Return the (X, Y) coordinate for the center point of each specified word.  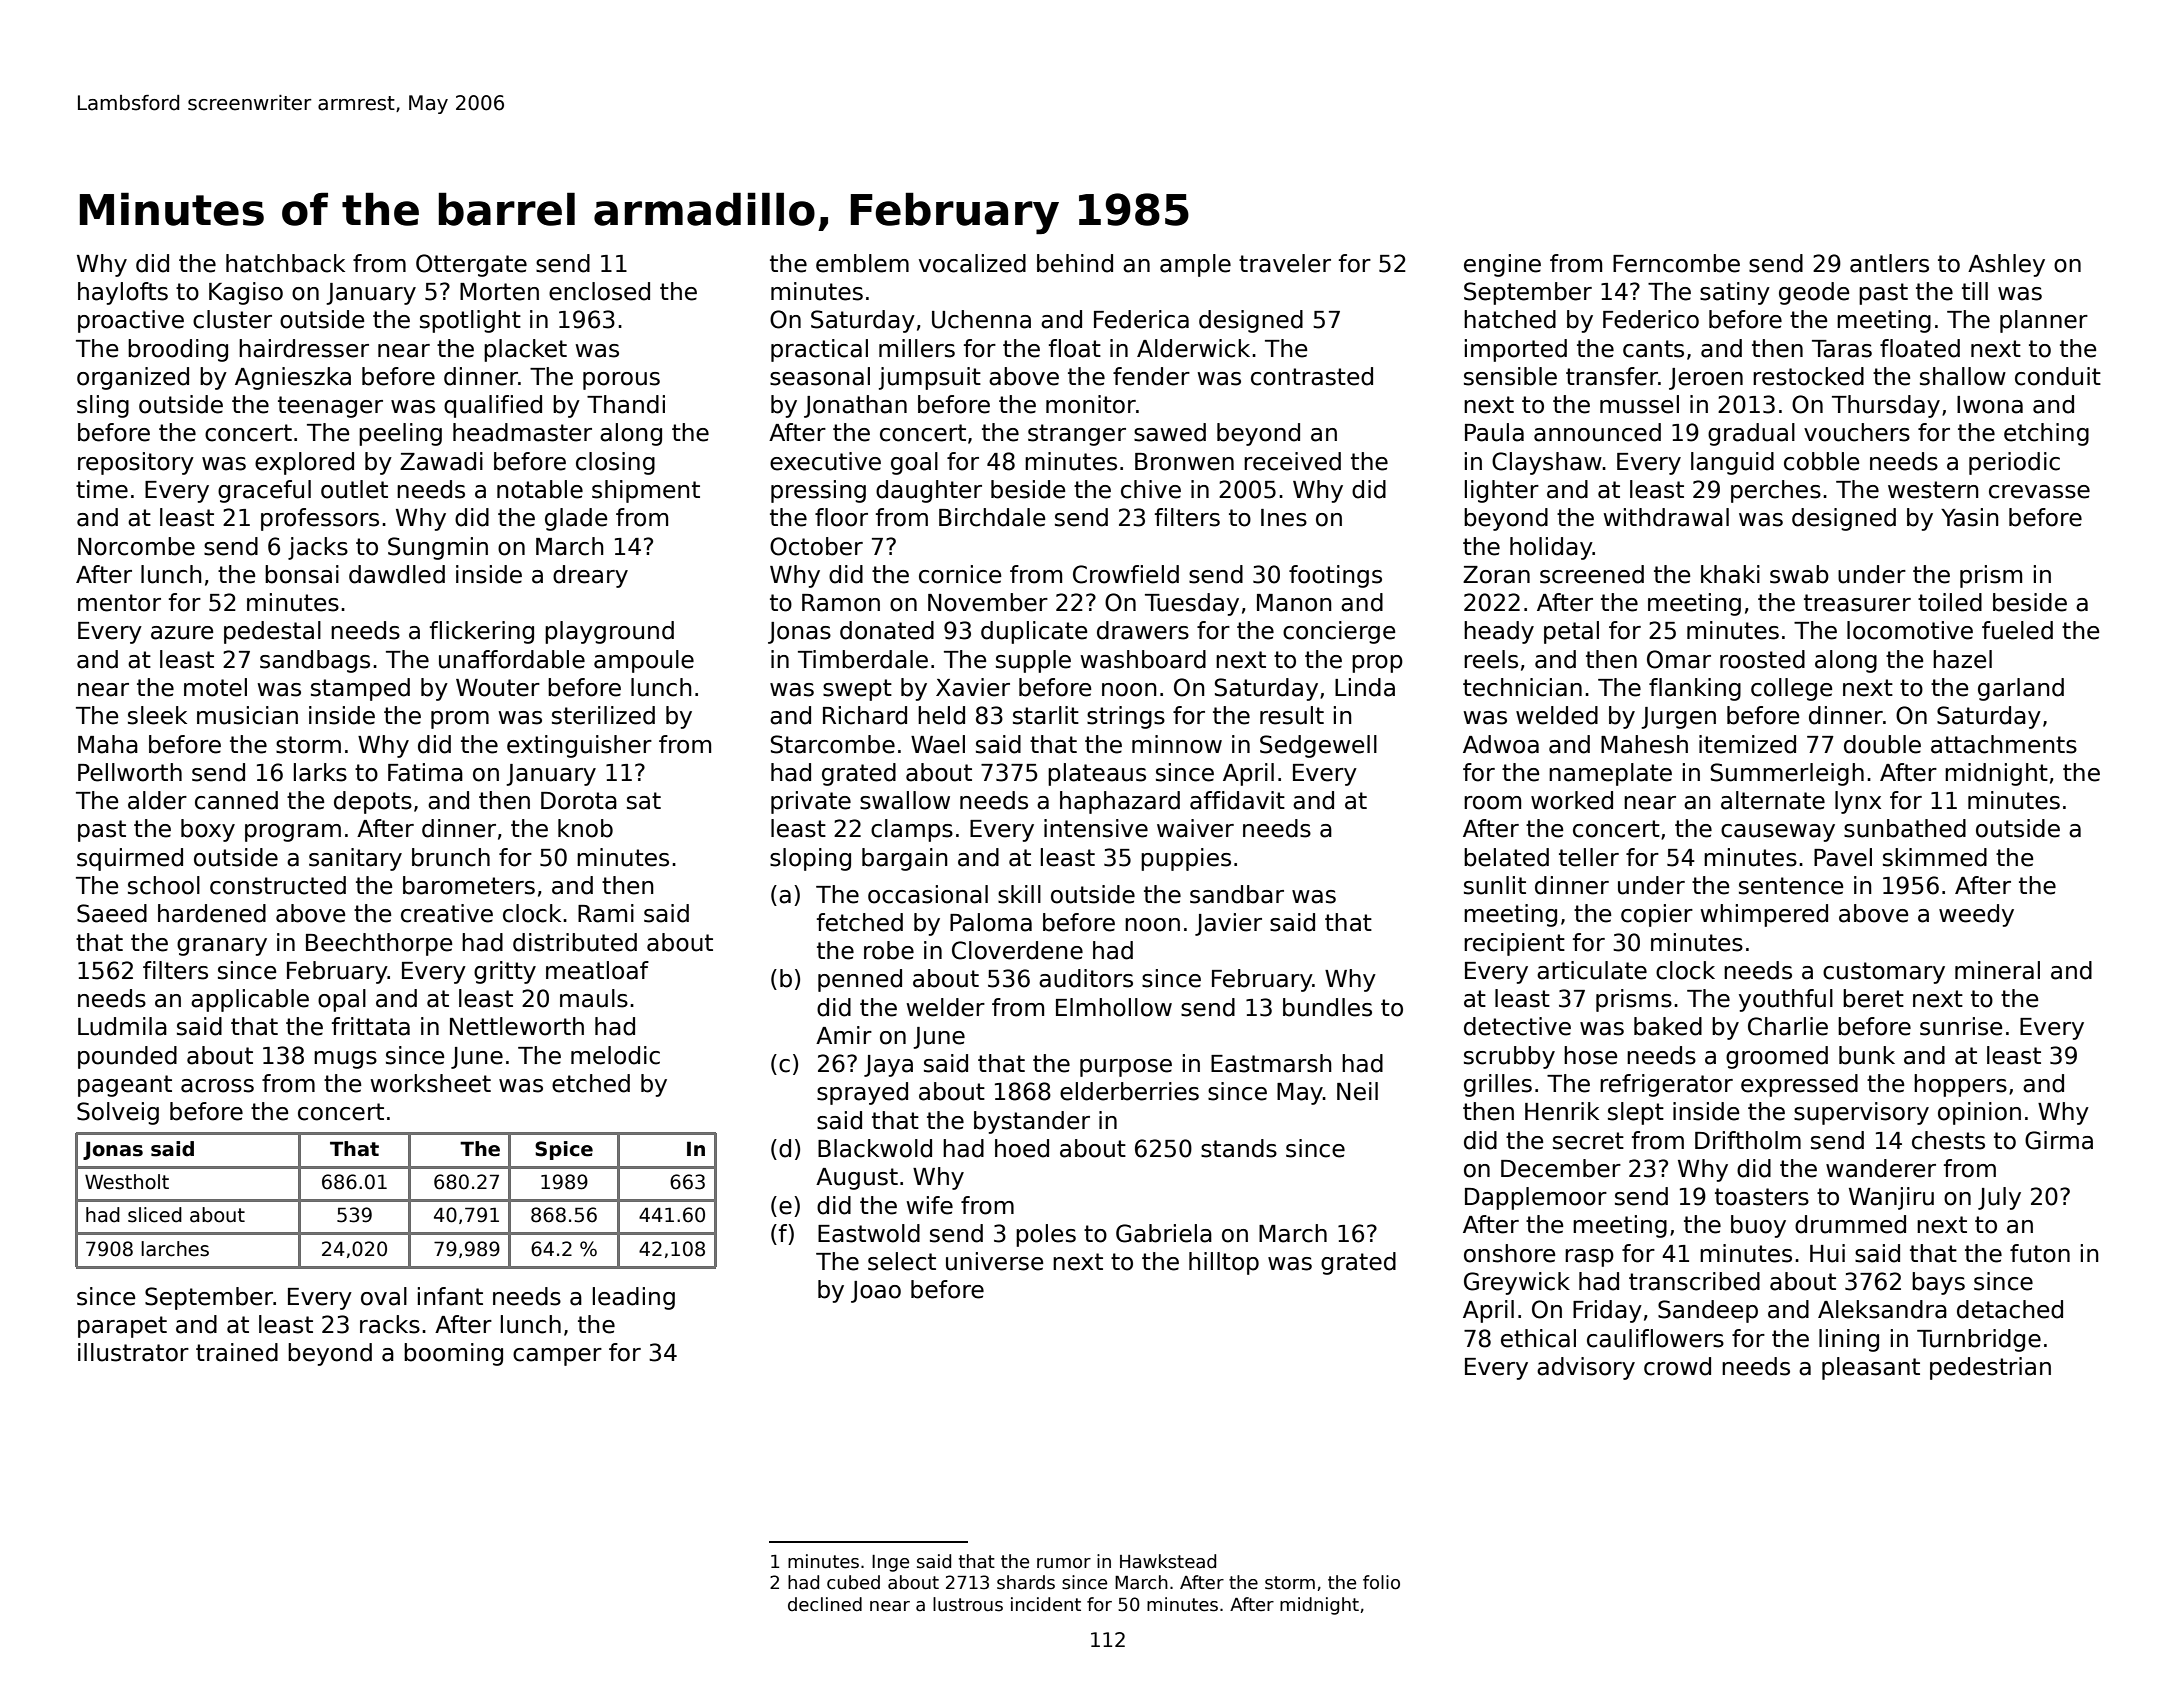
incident (1046, 1604)
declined (825, 1604)
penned (860, 980)
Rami (606, 913)
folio (1381, 1582)
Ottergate (471, 265)
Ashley (2006, 265)
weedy (1976, 915)
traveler (1285, 263)
